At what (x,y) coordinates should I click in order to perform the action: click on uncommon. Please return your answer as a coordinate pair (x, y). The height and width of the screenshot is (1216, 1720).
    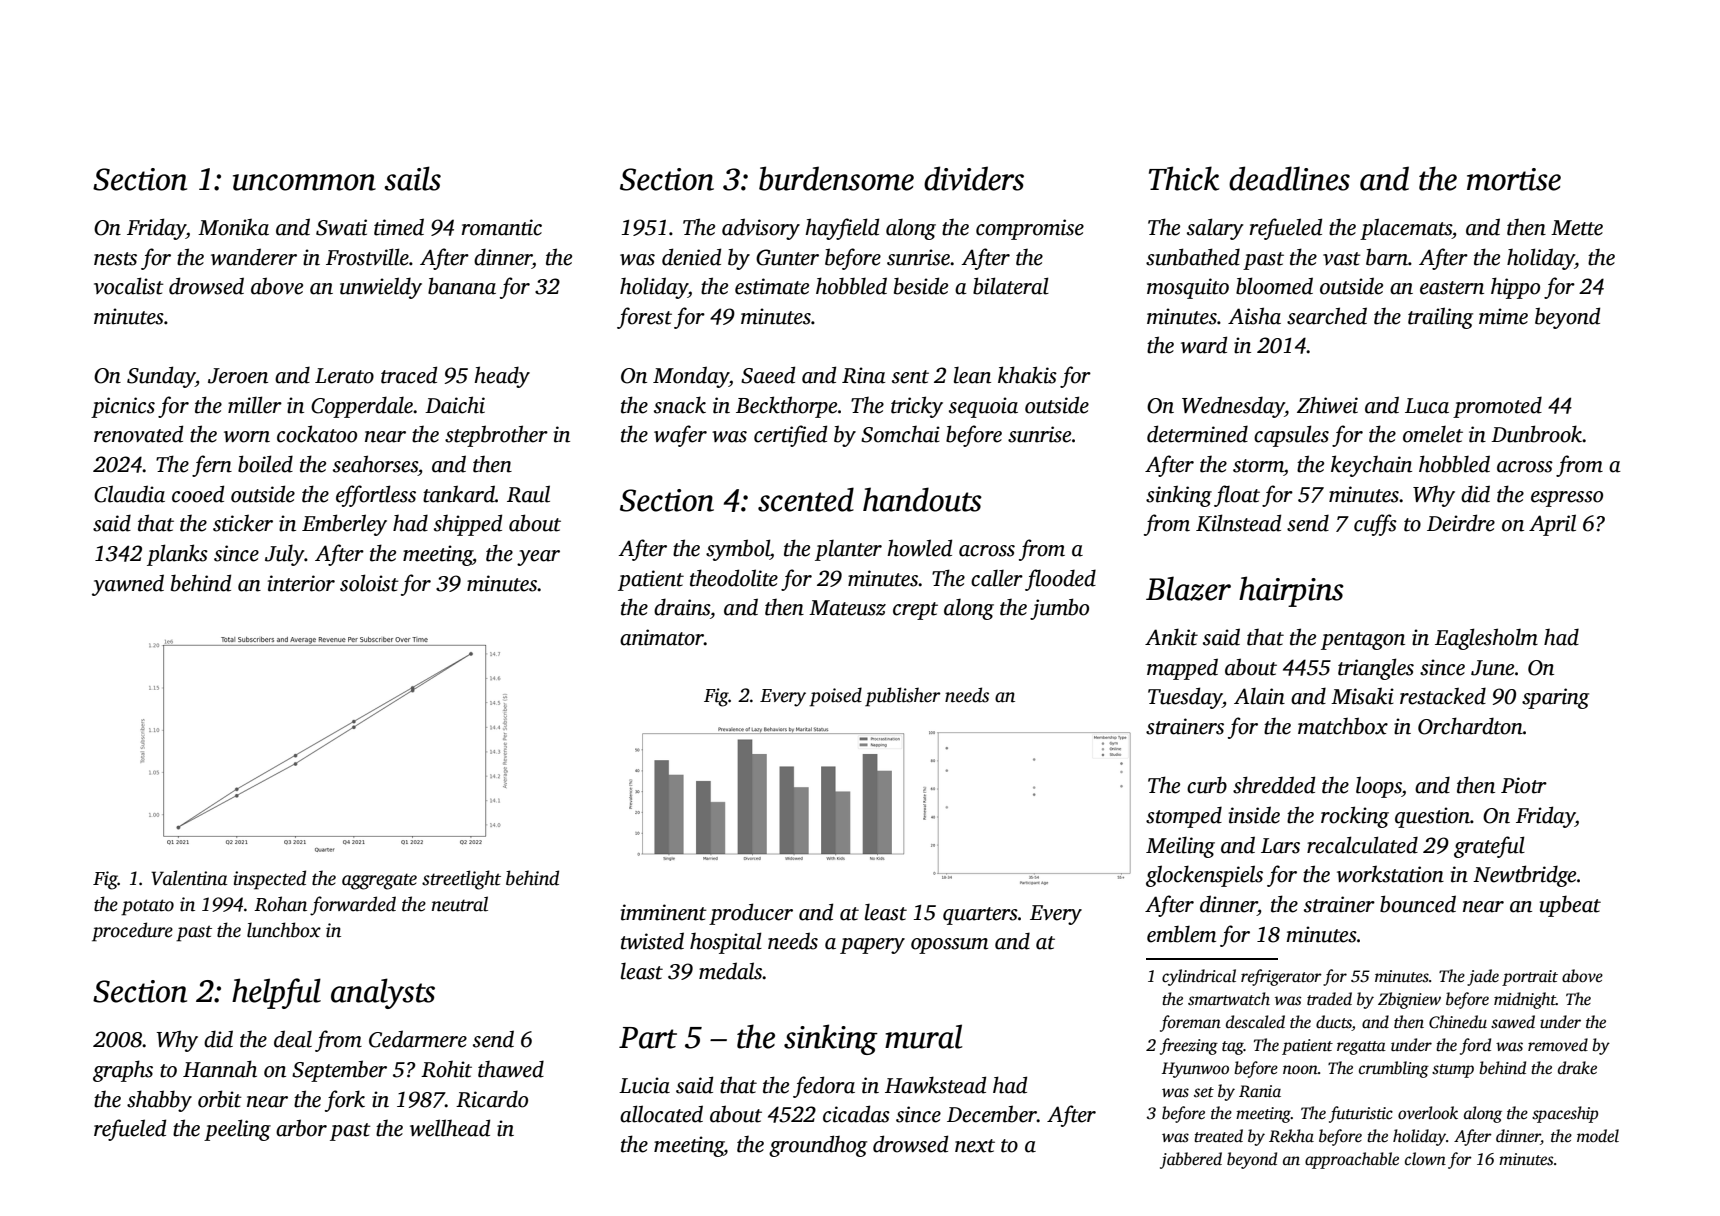
    Looking at the image, I should click on (304, 182).
